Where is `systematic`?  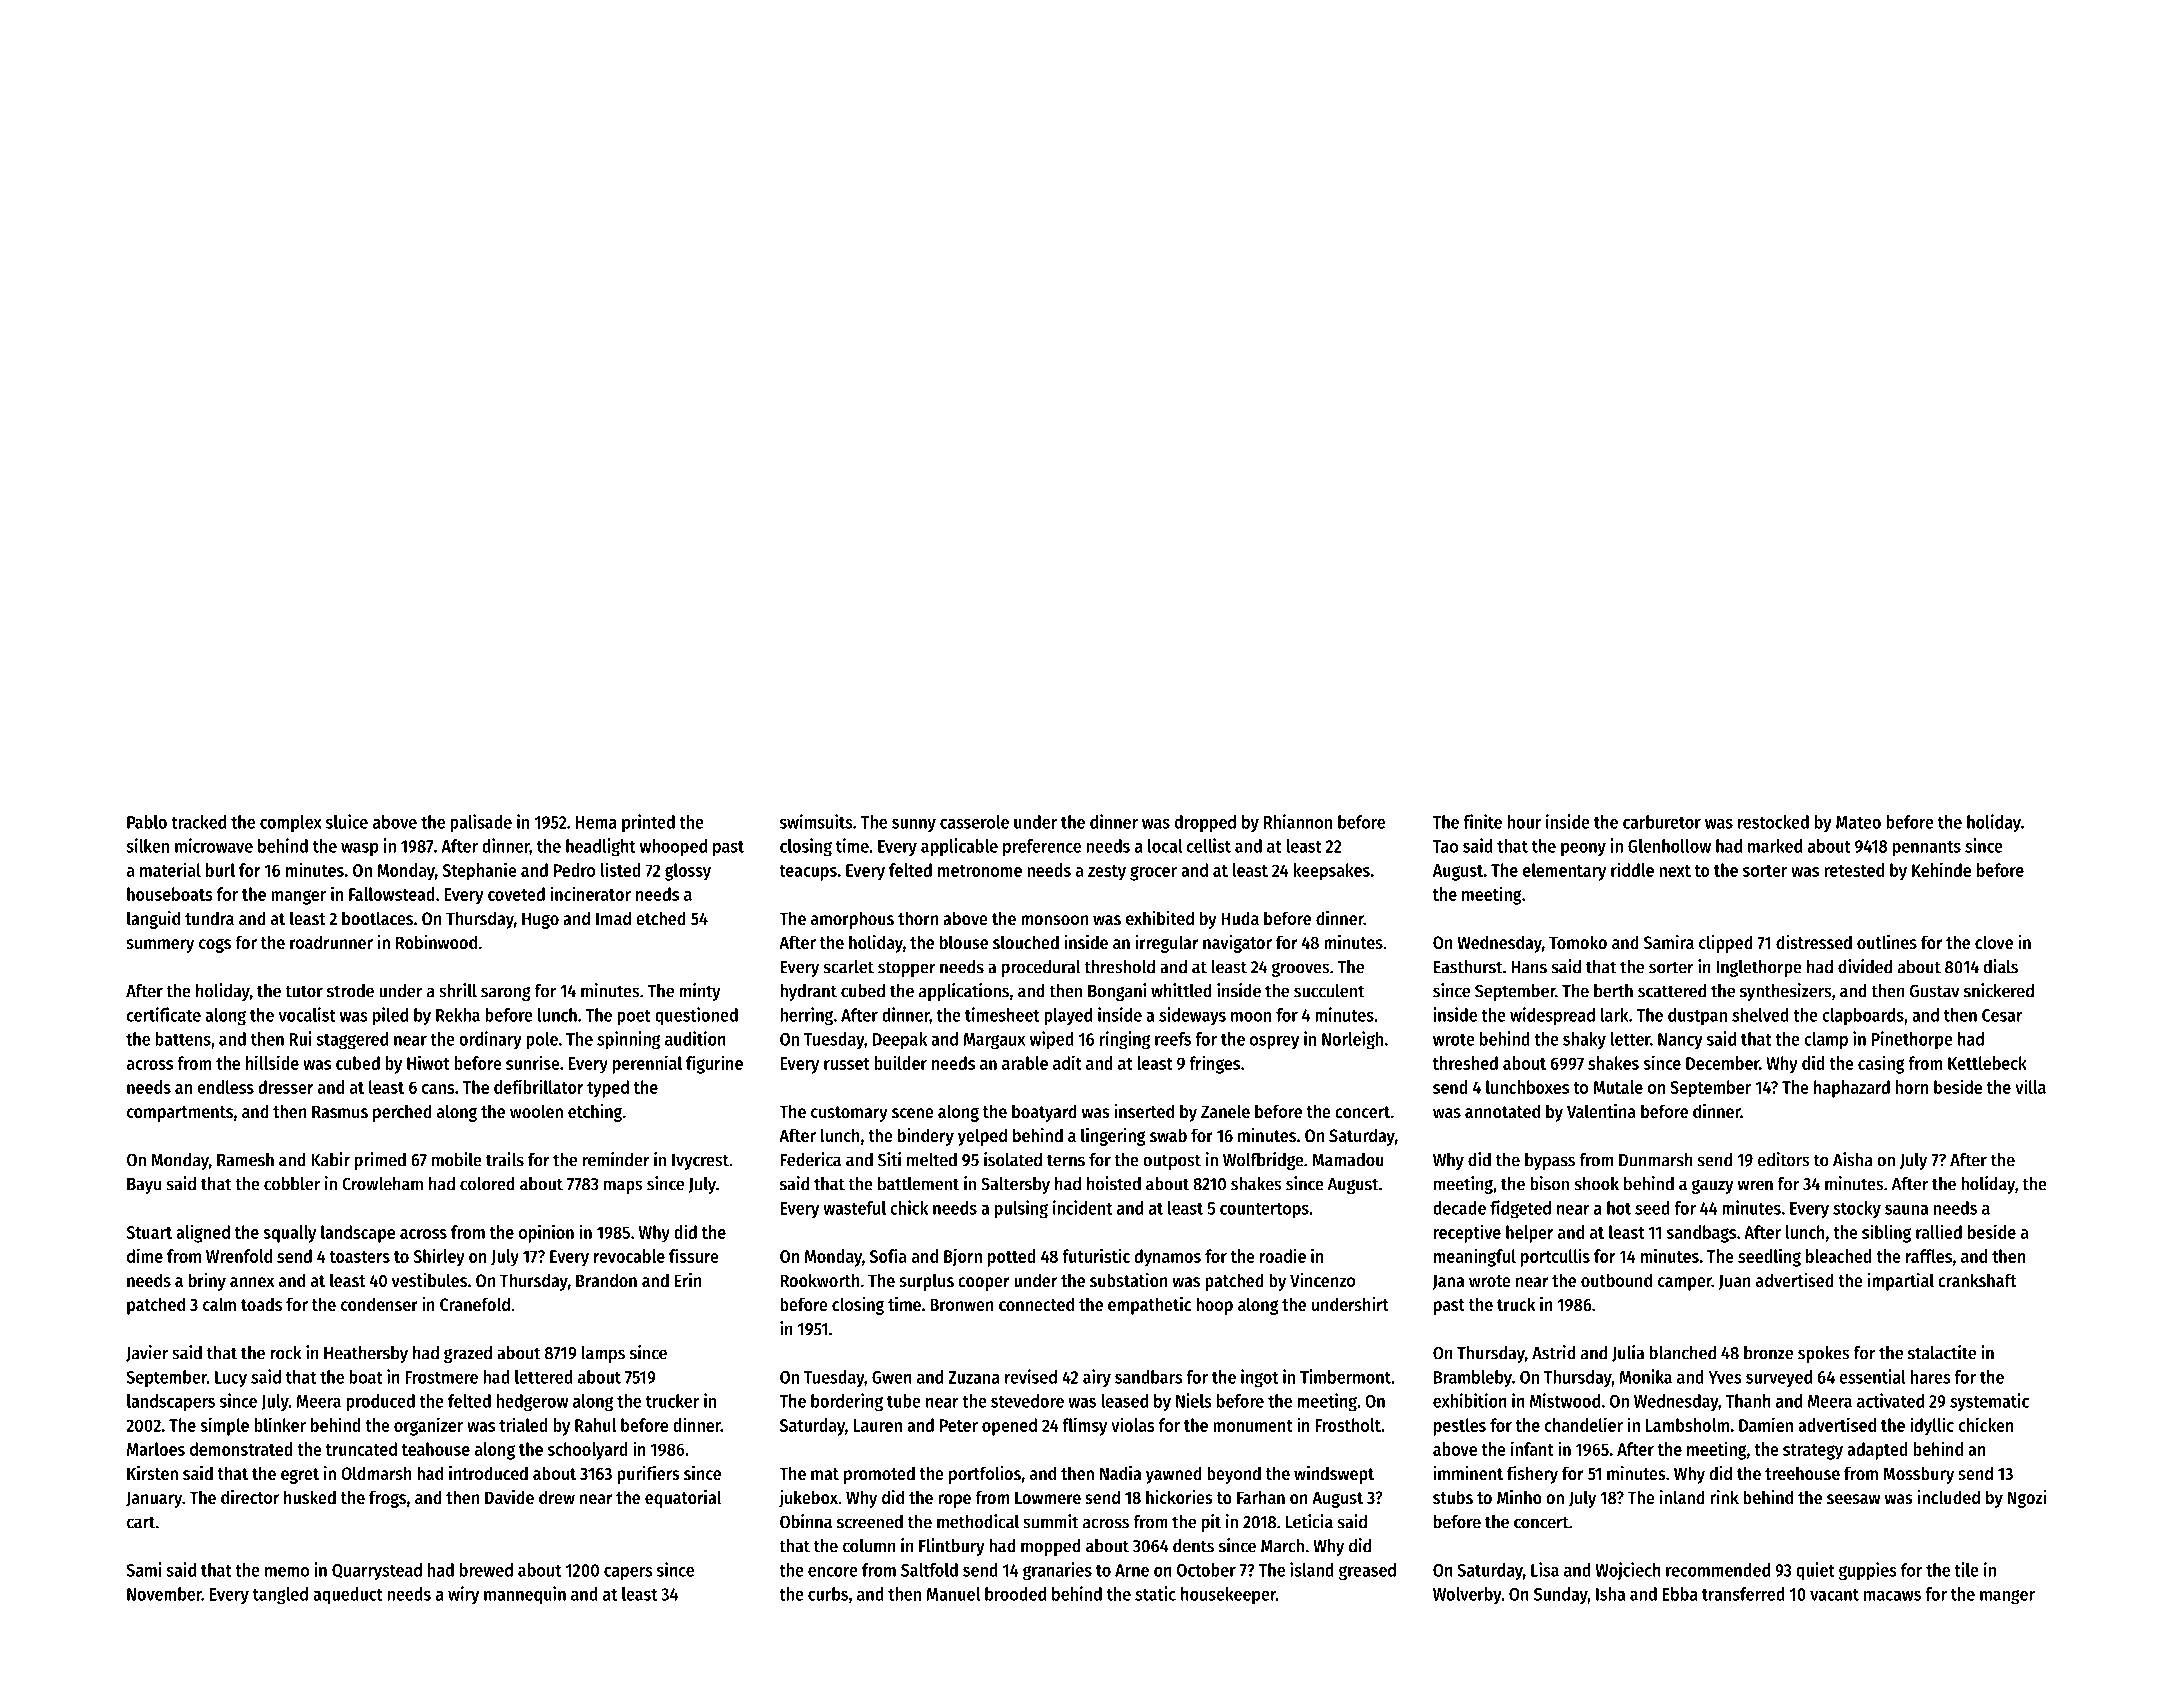
systematic is located at coordinates (1989, 1402).
